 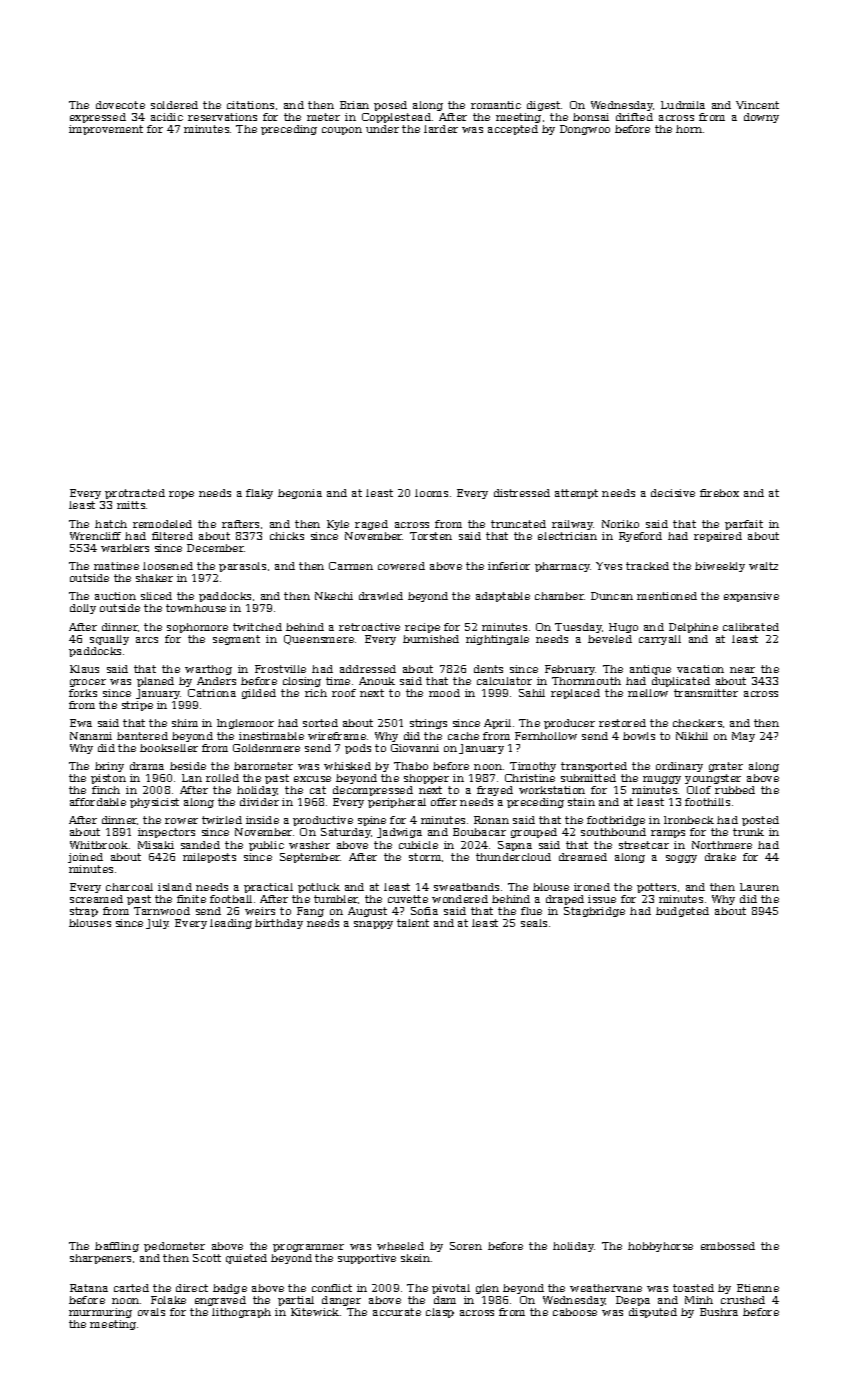 I want to click on leading, so click(x=231, y=924).
